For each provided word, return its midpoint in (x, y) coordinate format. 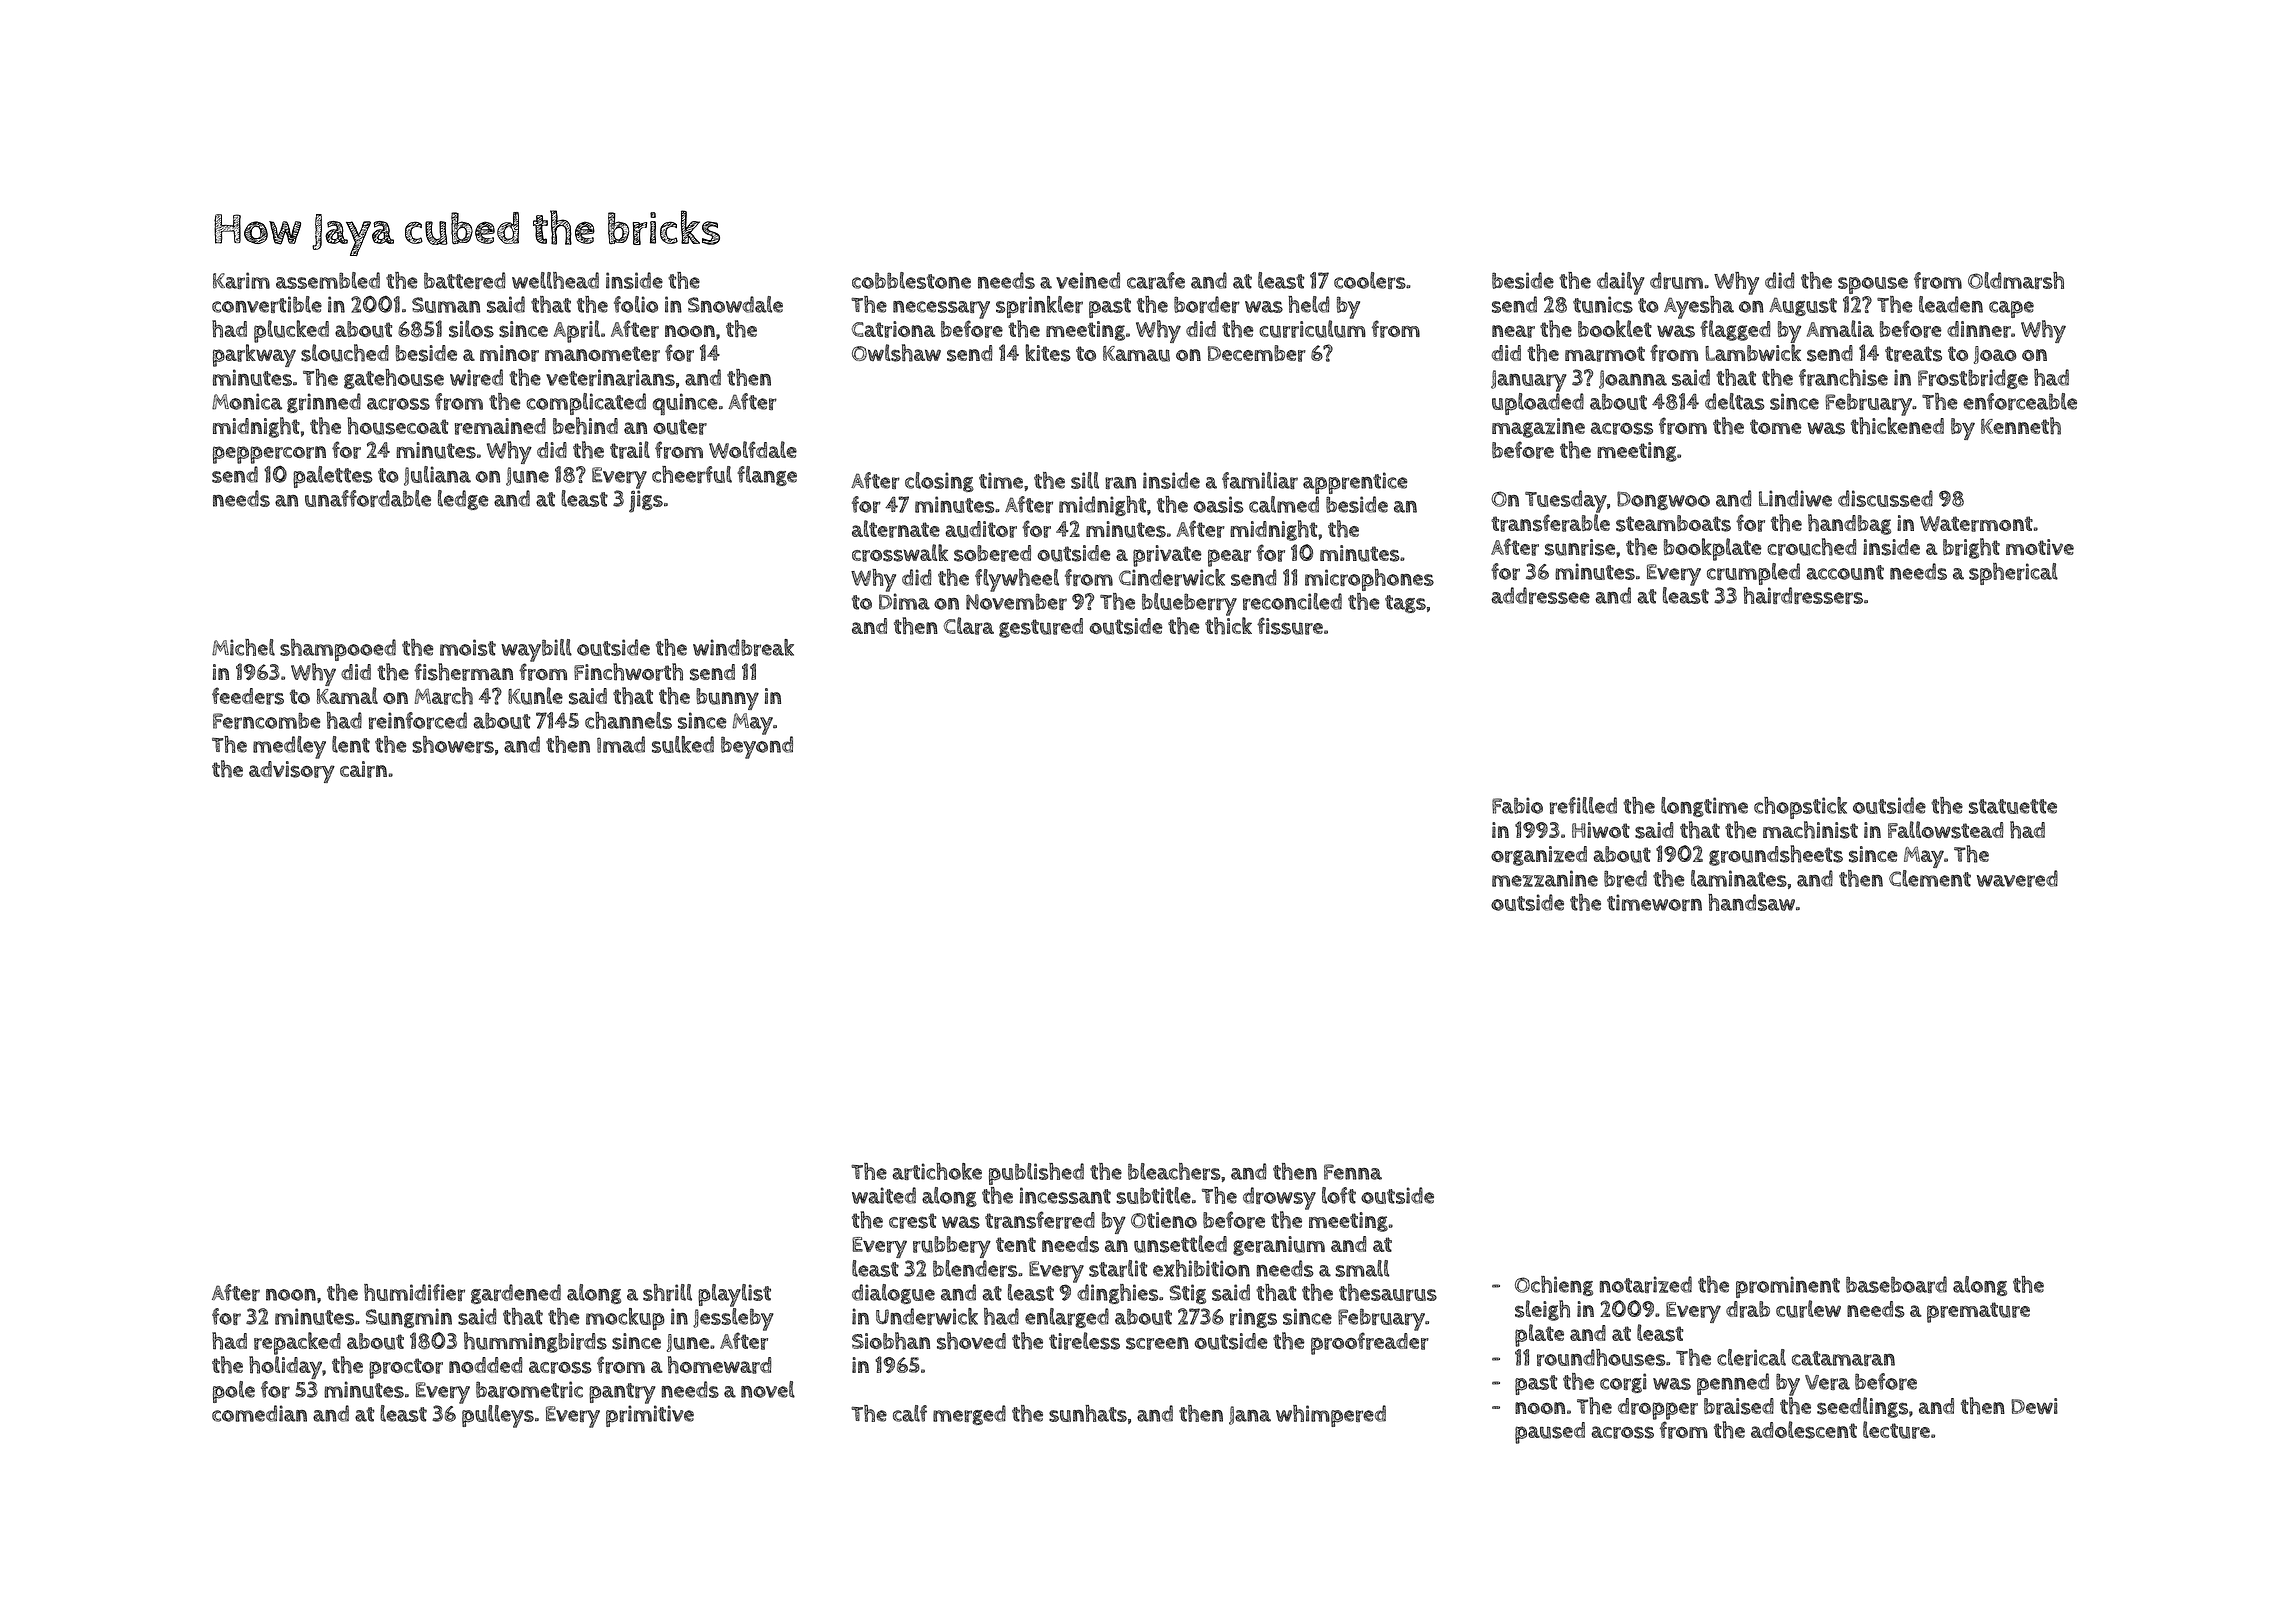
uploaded (1538, 404)
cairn (363, 769)
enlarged (1067, 1318)
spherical (2013, 574)
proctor (406, 1368)
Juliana (437, 476)
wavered (2017, 878)
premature (1978, 1312)
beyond (757, 747)
